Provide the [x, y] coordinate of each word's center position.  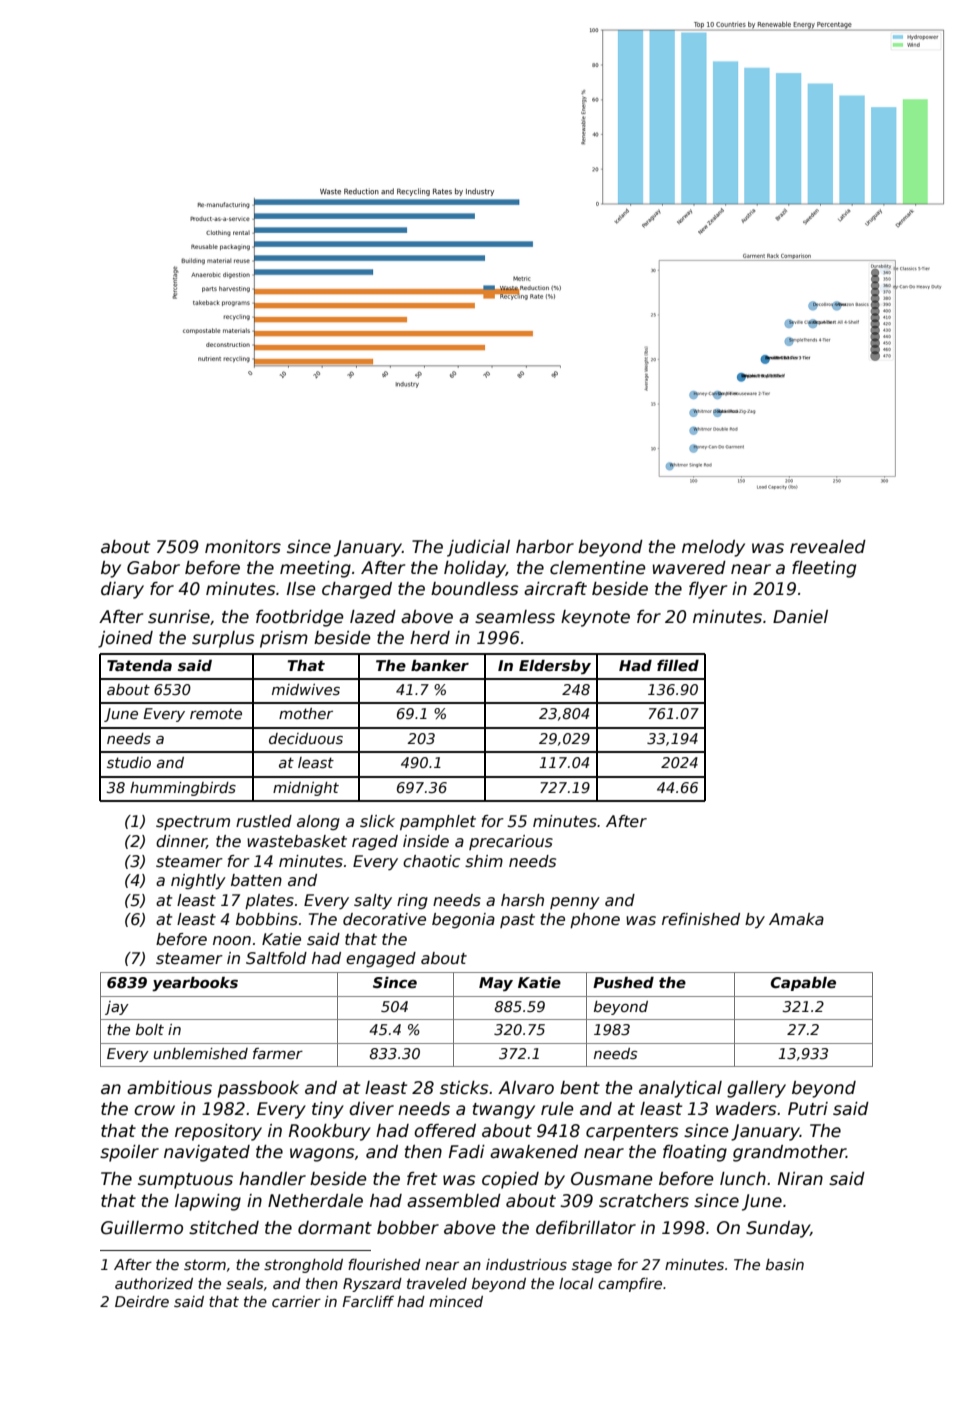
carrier [296, 1301]
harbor [545, 547]
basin [785, 1264]
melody [713, 548]
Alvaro [526, 1088]
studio [129, 762]
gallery [756, 1089]
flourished [384, 1264]
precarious [511, 842]
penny [575, 903]
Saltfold [276, 958]
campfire [630, 1285]
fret [422, 1179]
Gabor [153, 568]
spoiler [129, 1153]
